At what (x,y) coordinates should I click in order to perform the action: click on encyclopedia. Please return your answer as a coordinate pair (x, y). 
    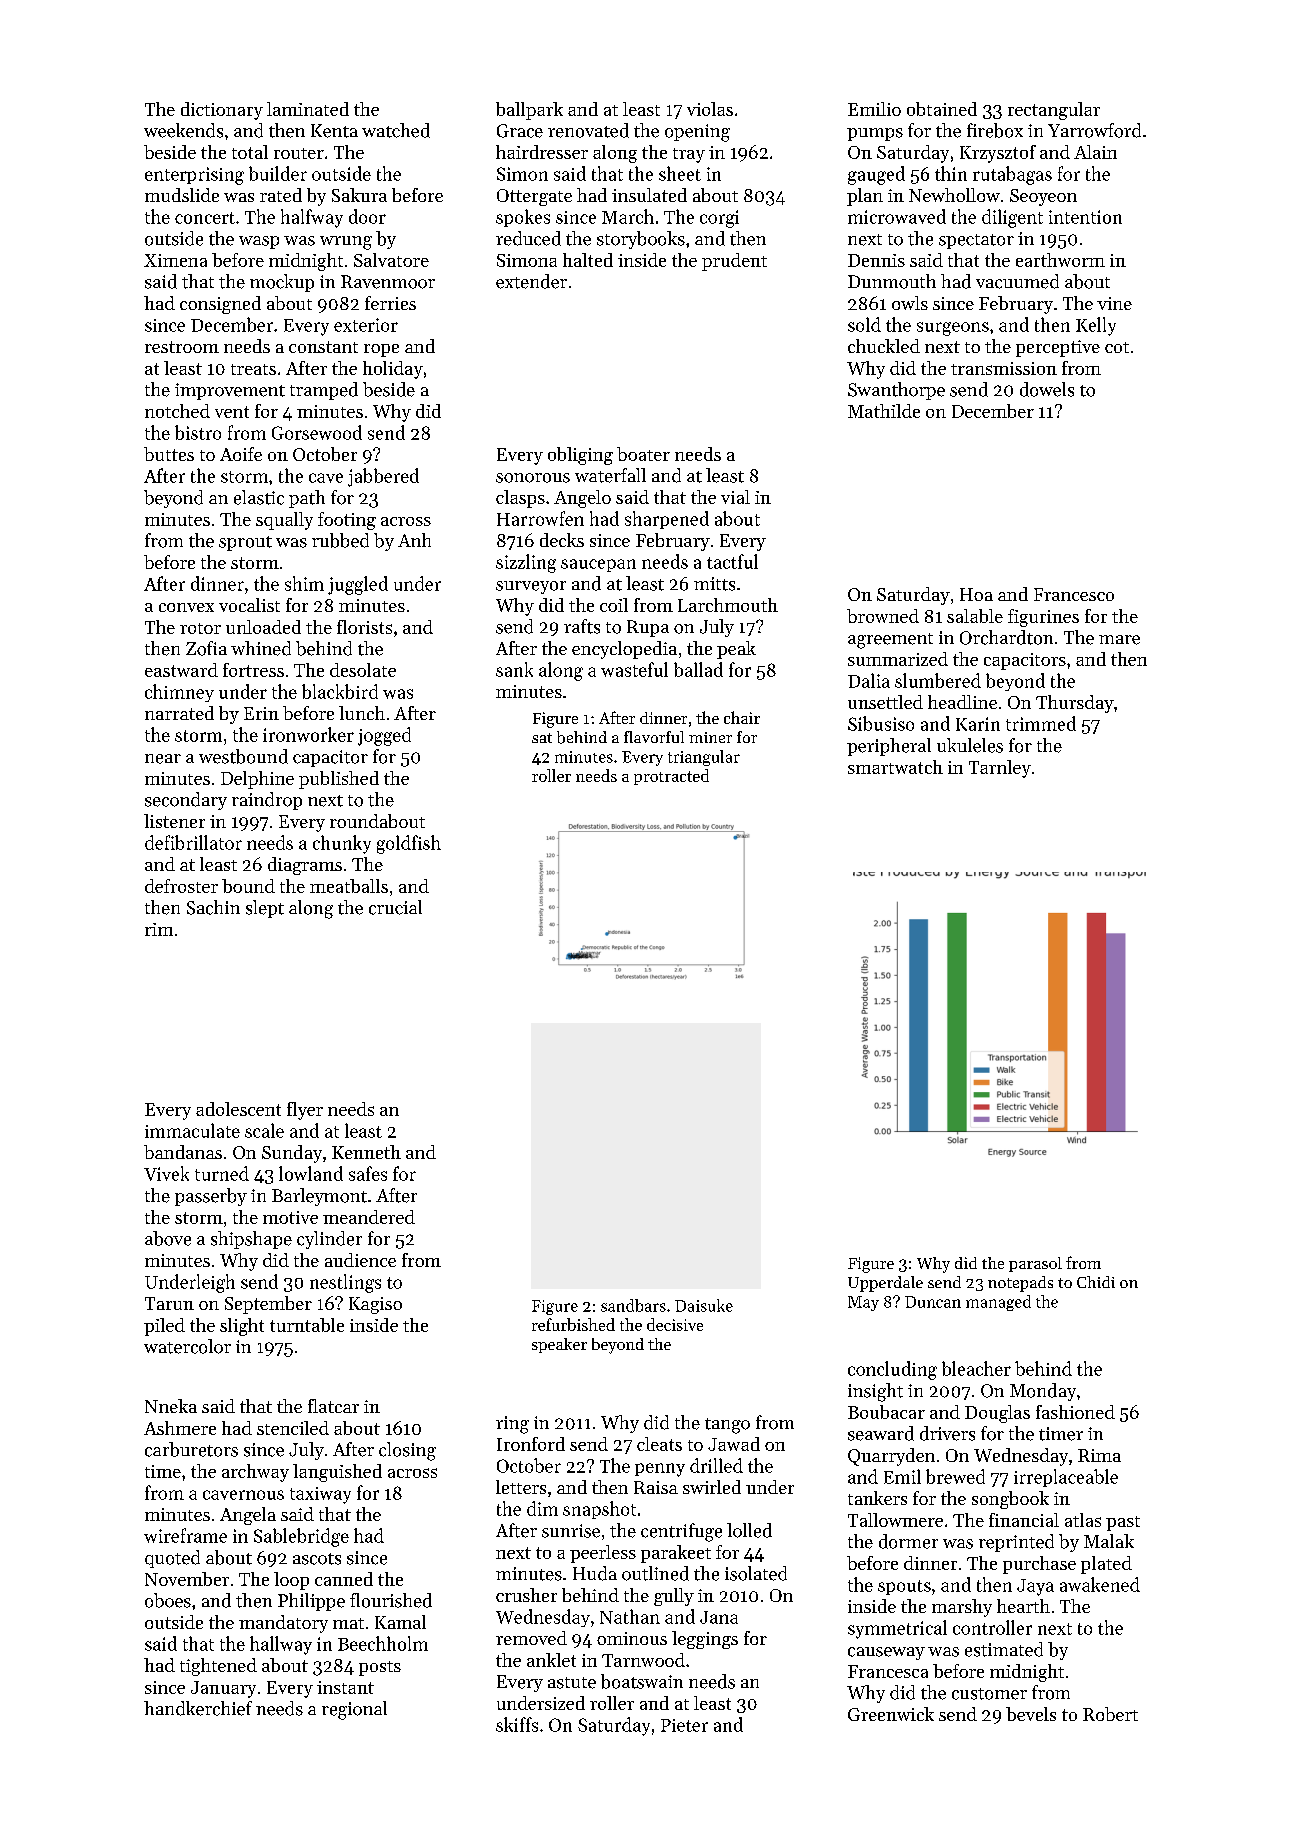
    Looking at the image, I should click on (624, 650).
